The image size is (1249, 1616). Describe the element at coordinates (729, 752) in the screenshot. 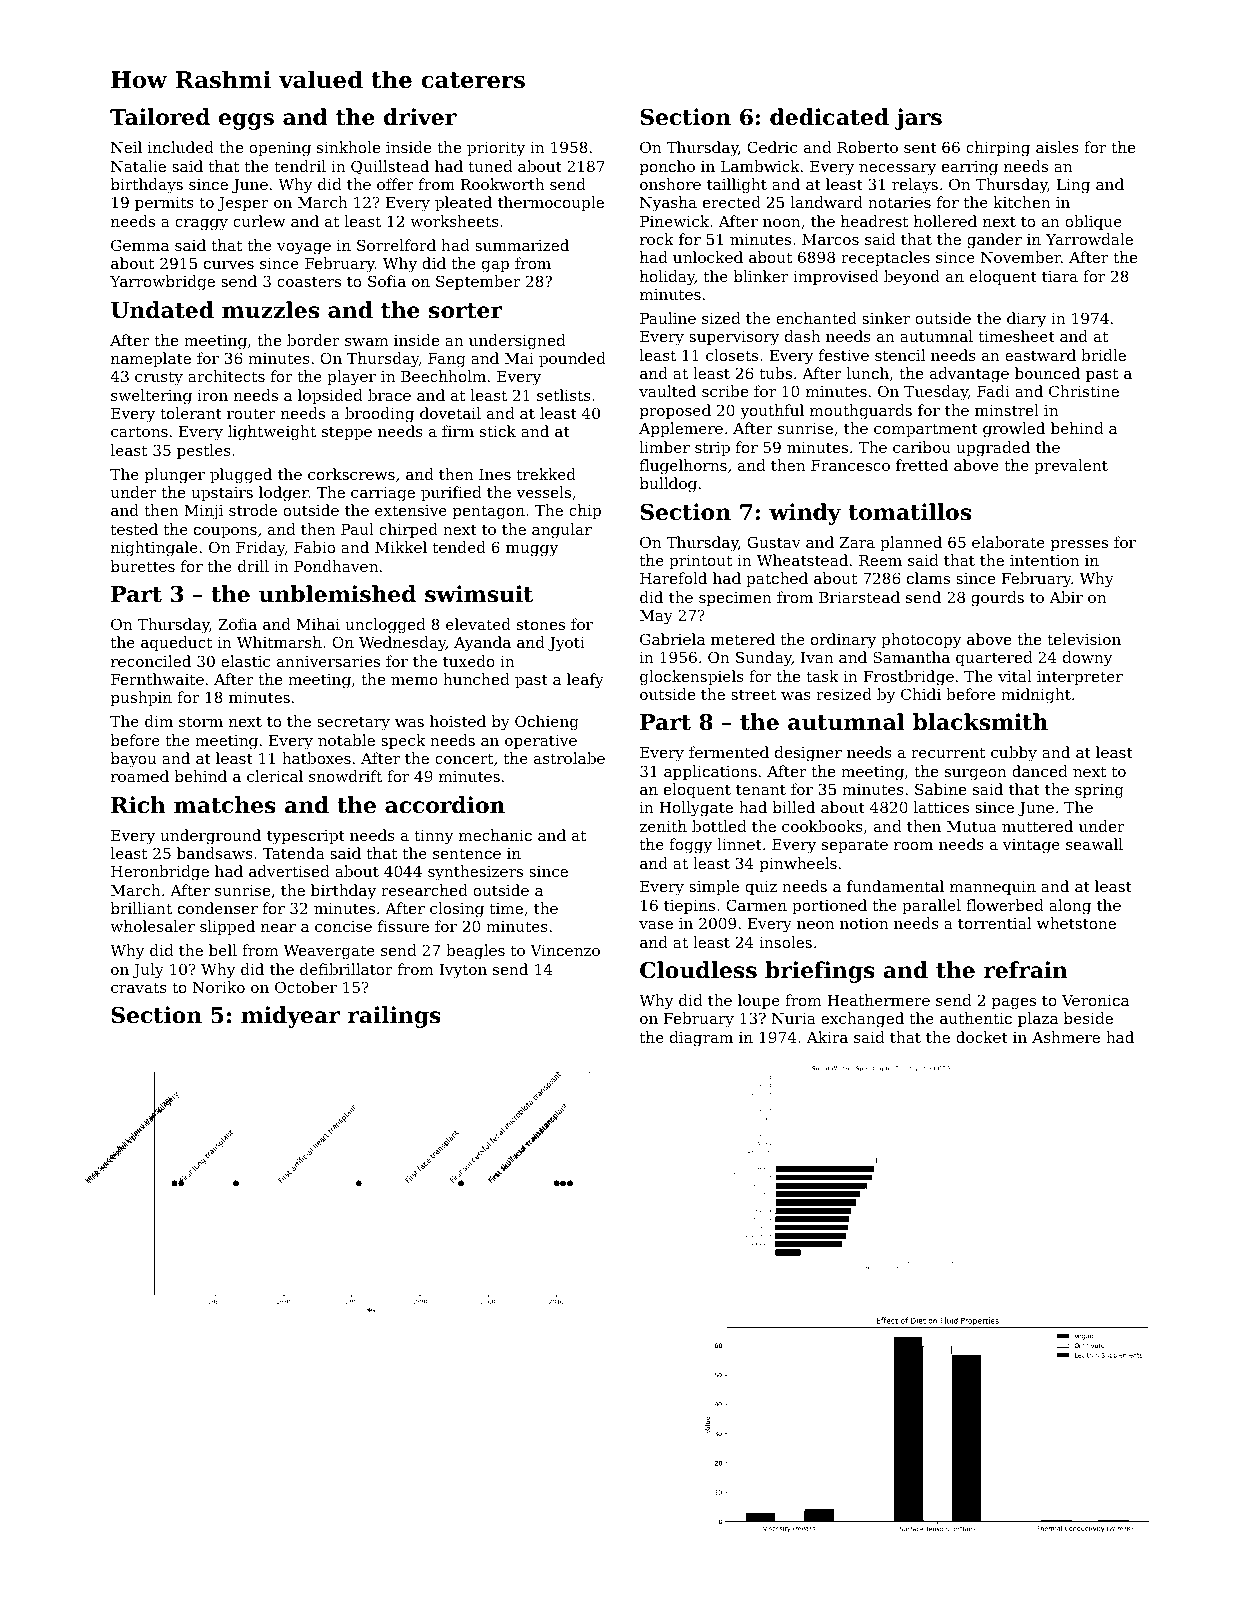

I see `fermented` at that location.
